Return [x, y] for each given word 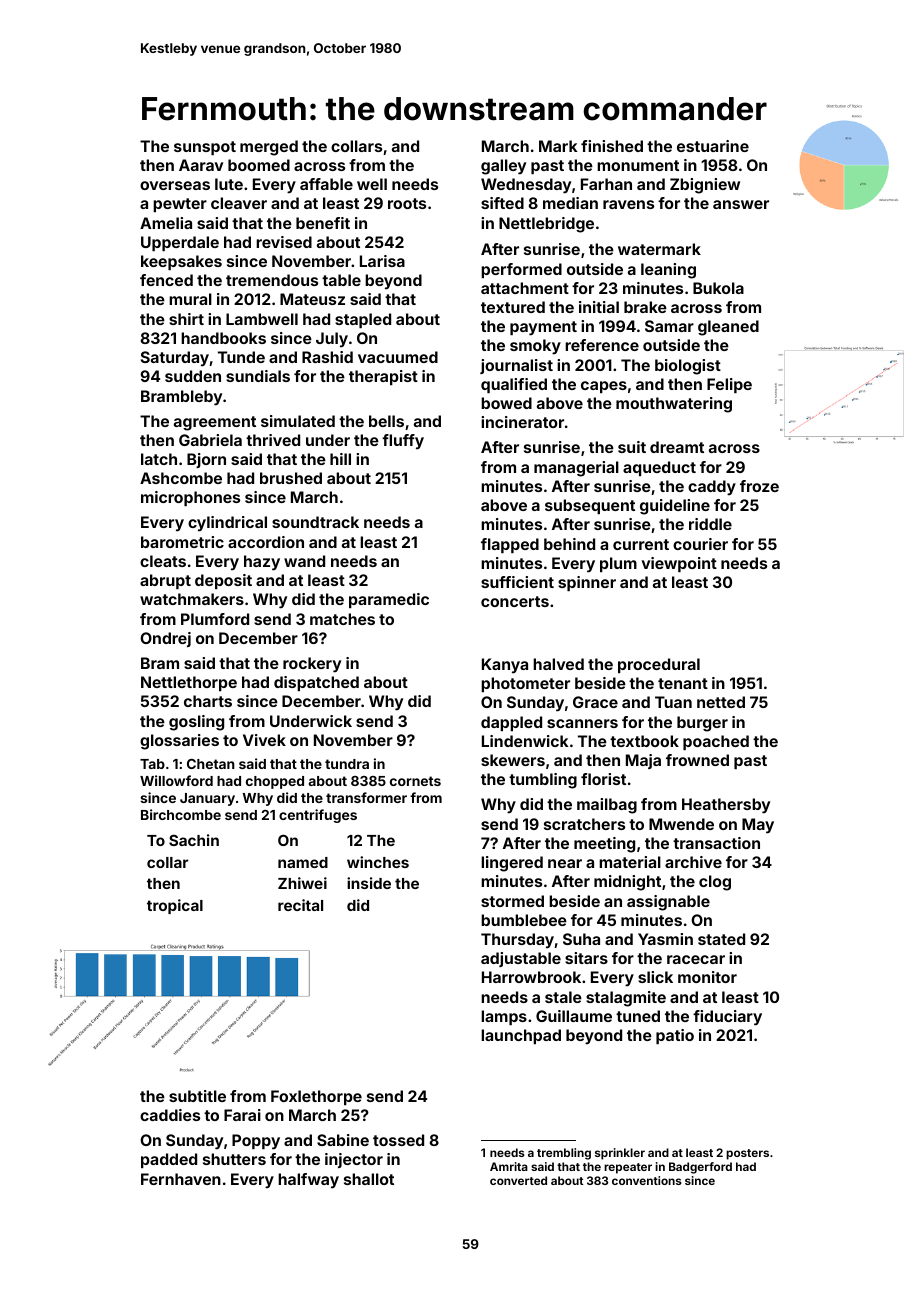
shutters [234, 1159]
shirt [186, 319]
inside [369, 883]
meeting [604, 845]
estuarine [713, 146]
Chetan [211, 764]
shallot [369, 1179]
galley [503, 167]
